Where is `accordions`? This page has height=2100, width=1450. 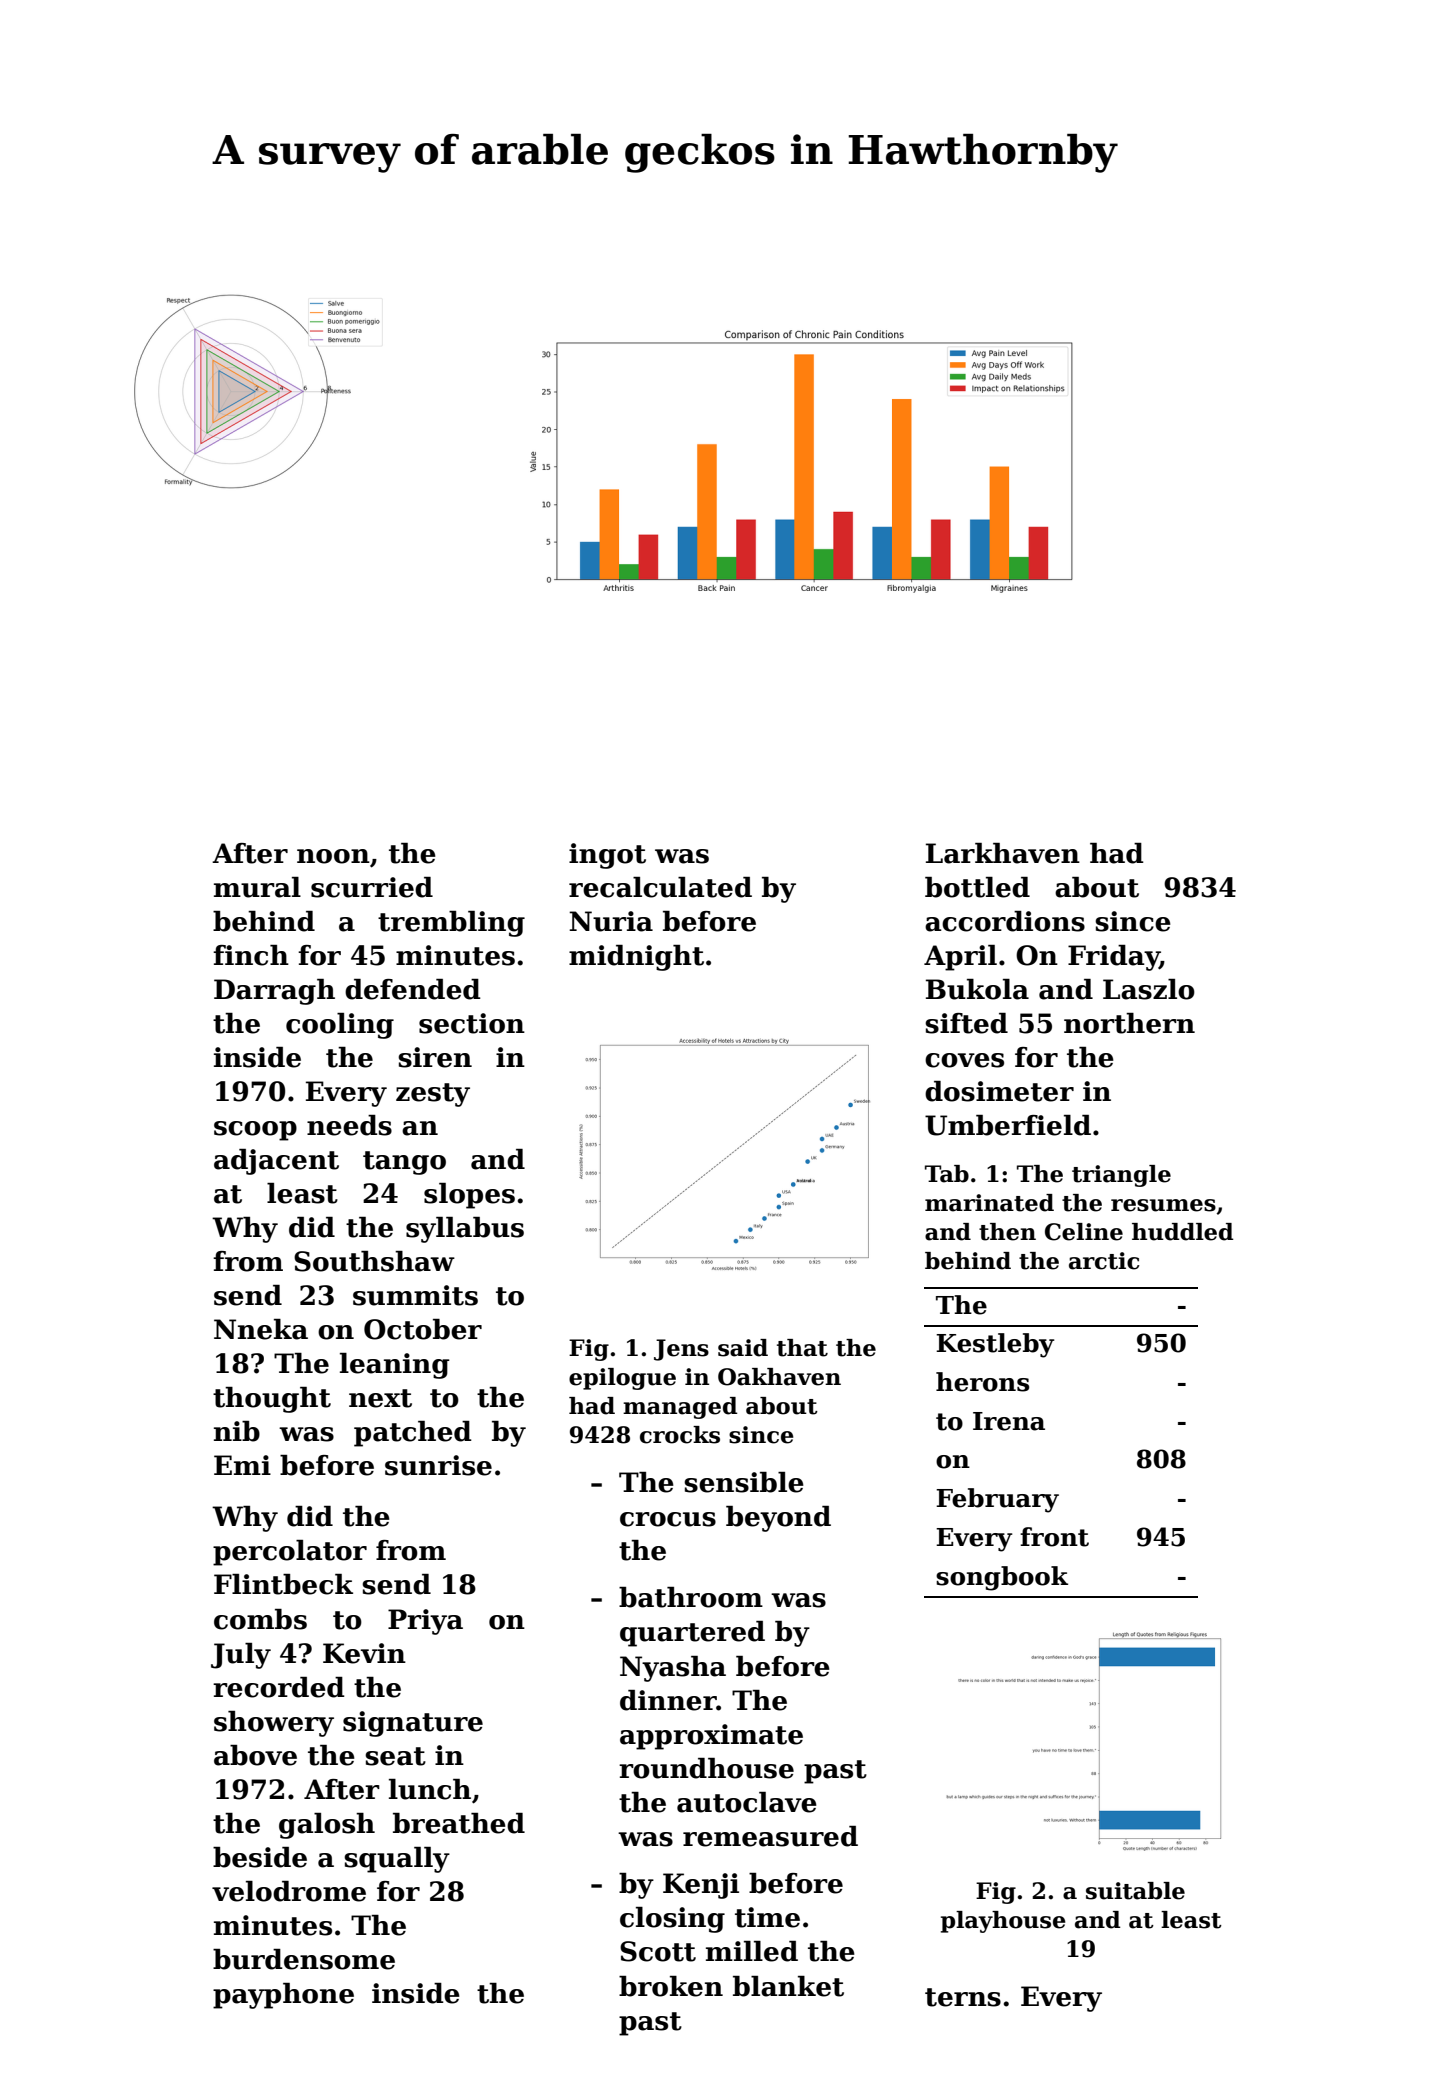 accordions is located at coordinates (1005, 921).
